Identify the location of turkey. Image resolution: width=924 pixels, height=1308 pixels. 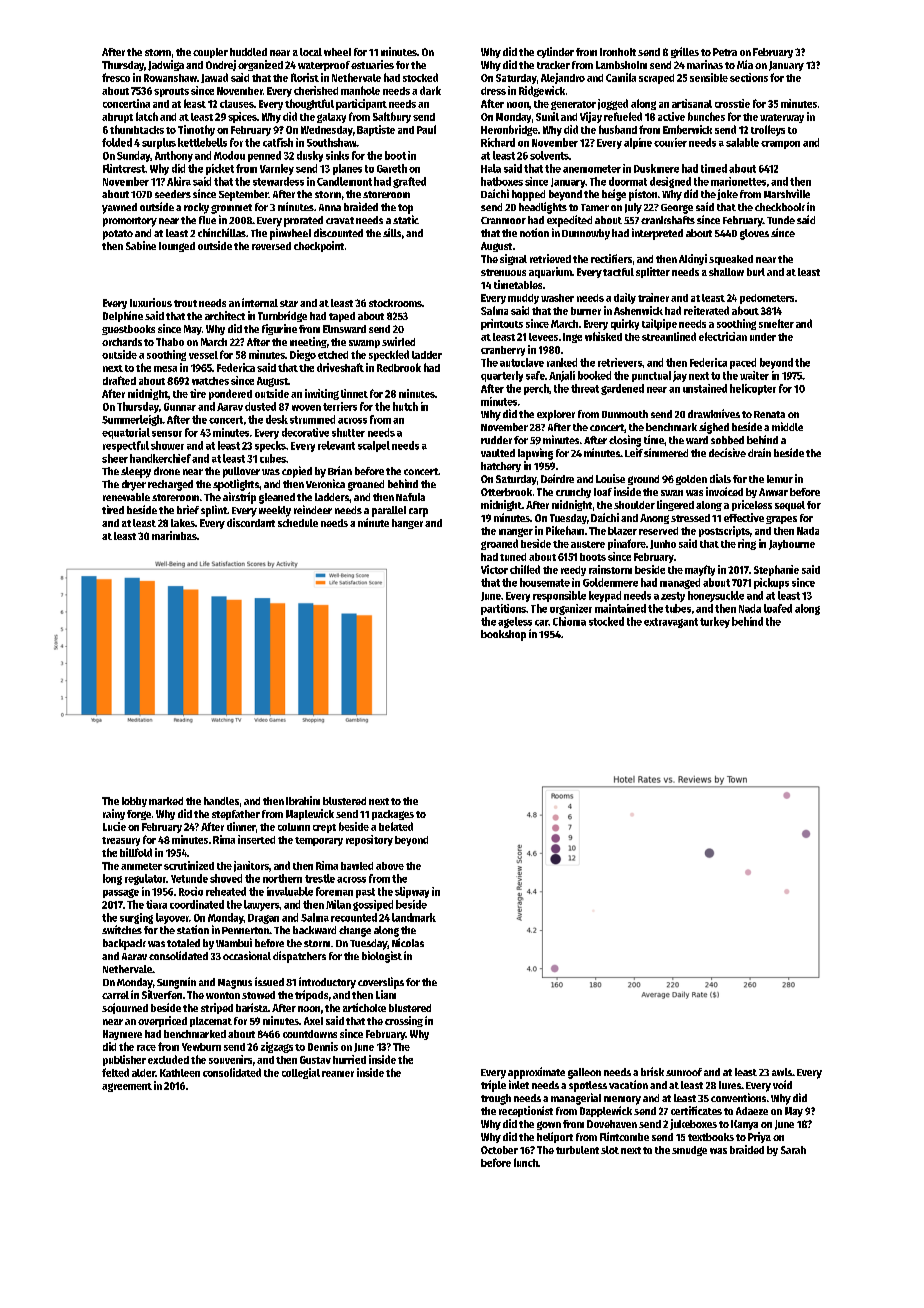
(715, 622).
